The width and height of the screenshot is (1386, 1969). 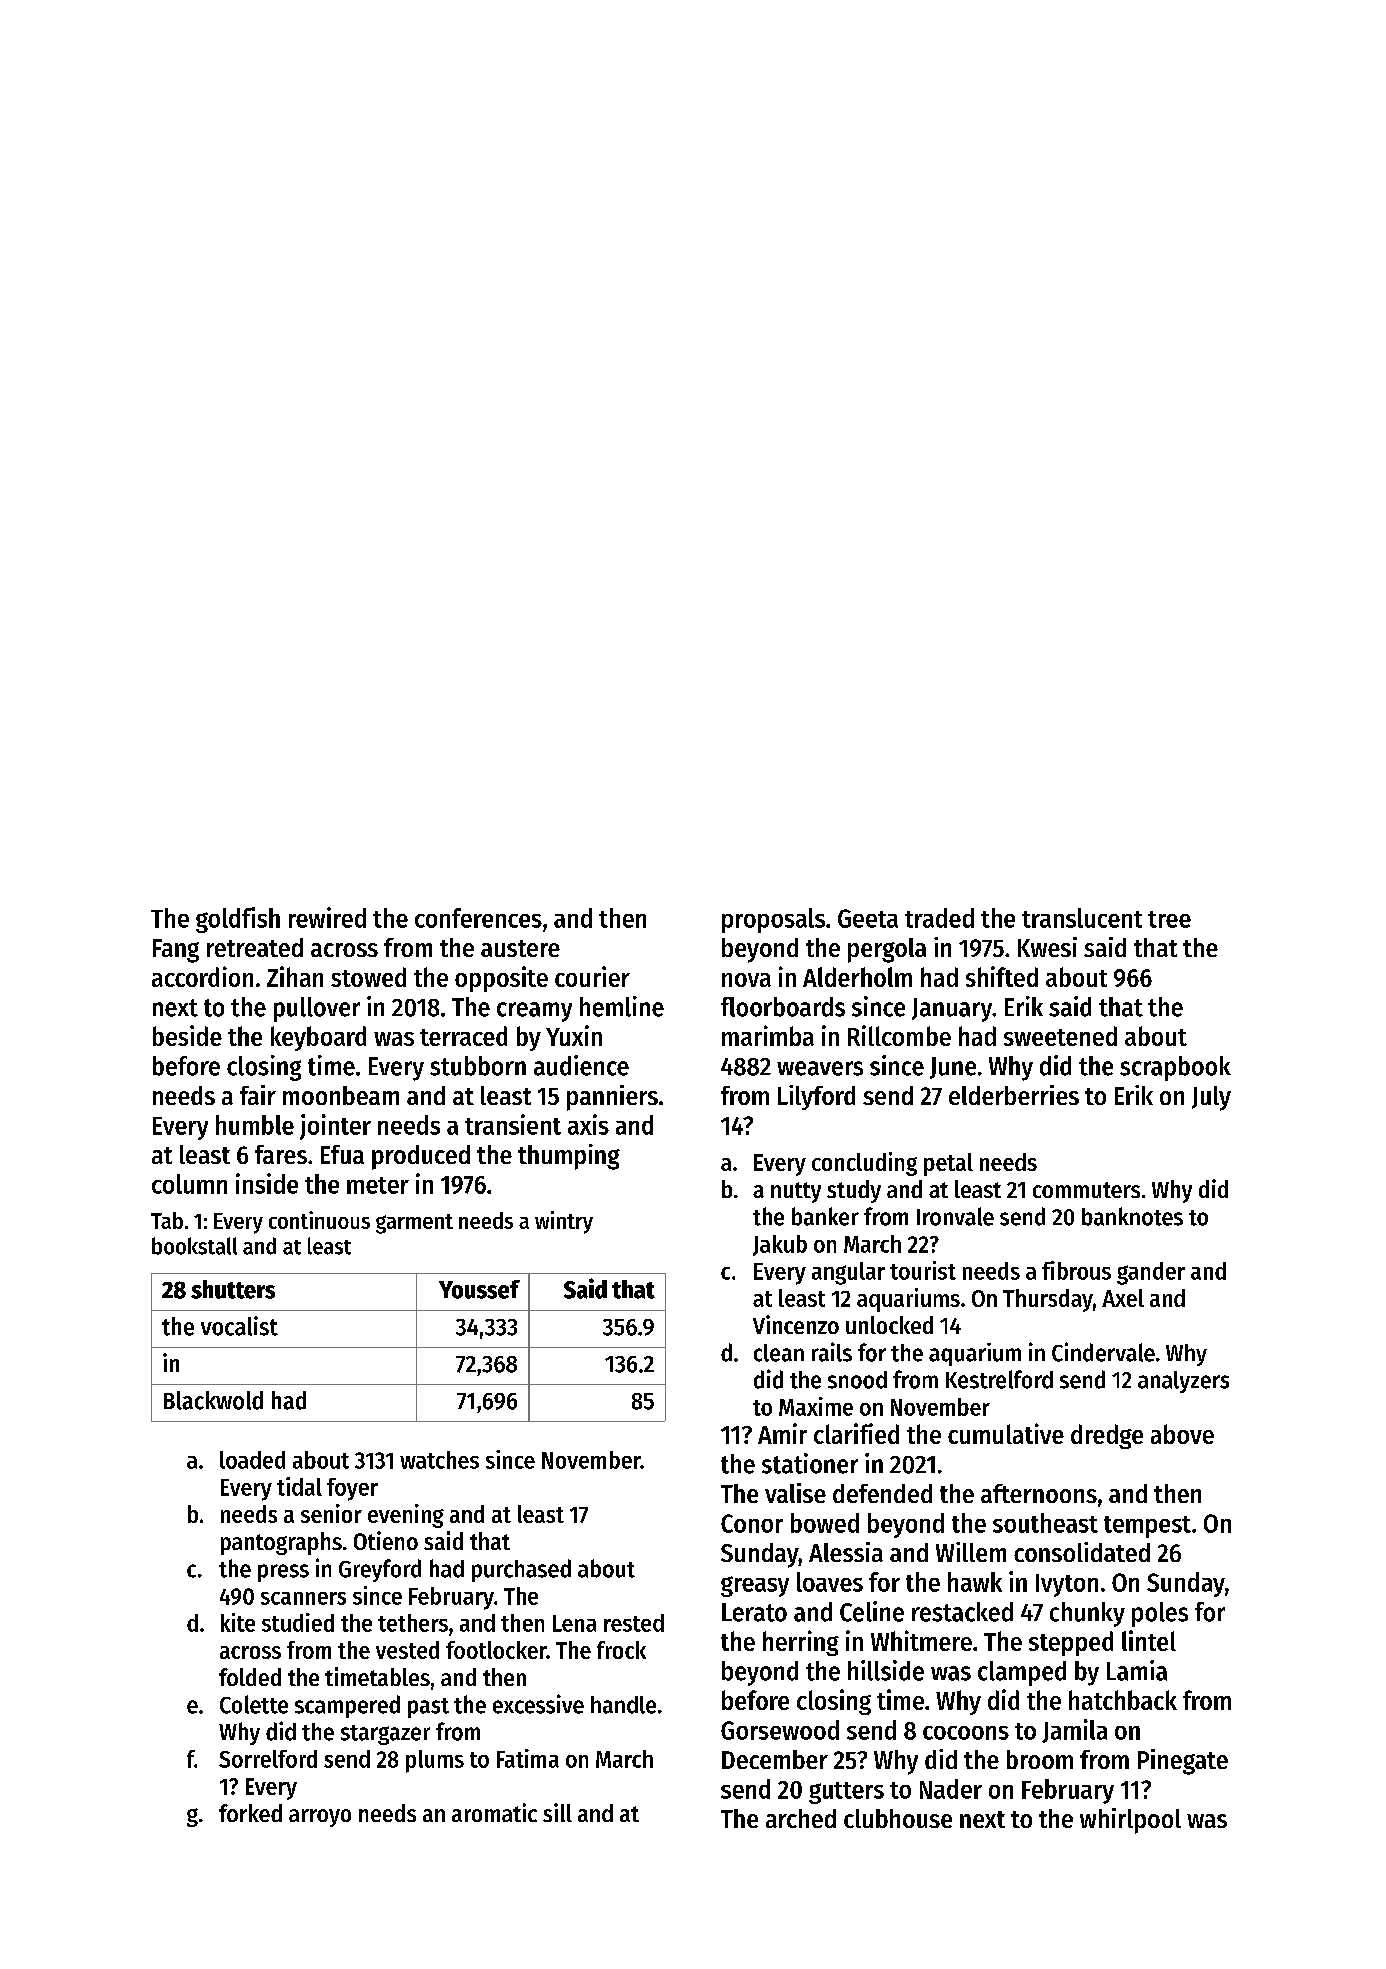 I want to click on inside, so click(x=267, y=1183).
